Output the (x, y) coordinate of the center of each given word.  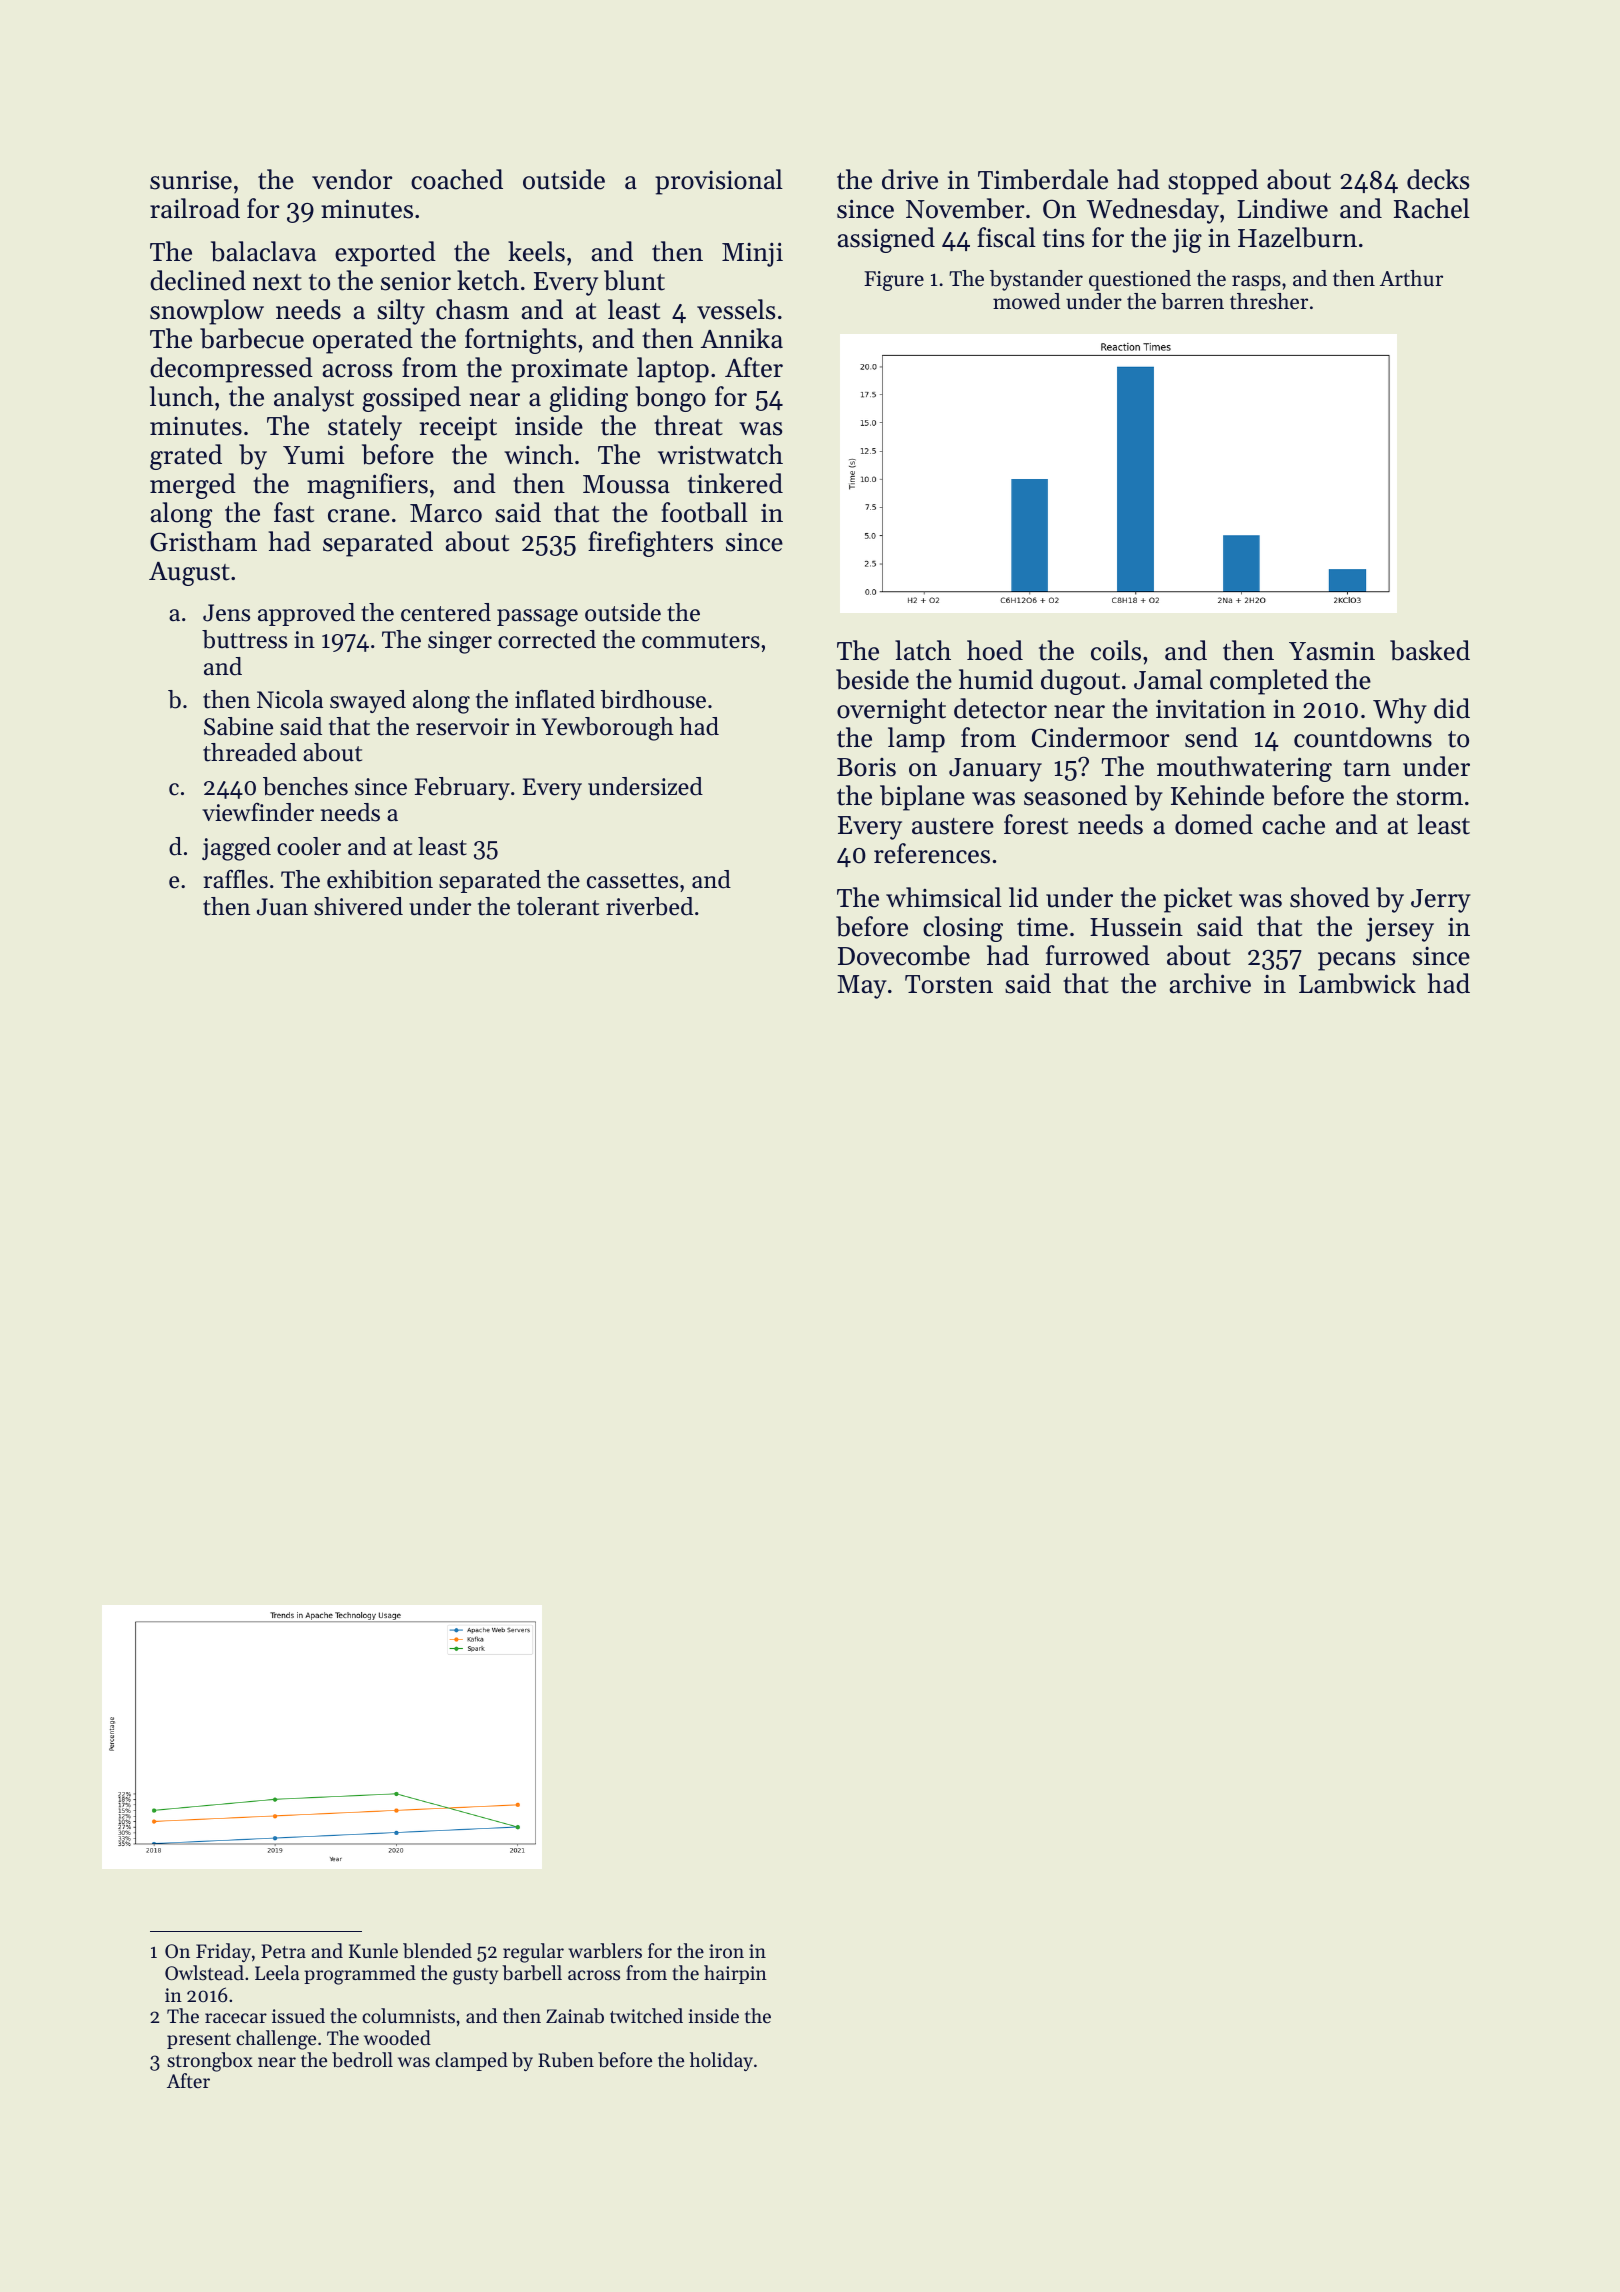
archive (1210, 983)
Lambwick (1357, 983)
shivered (358, 906)
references (932, 853)
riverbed (649, 906)
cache (1293, 824)
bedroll (362, 2059)
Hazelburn (1297, 237)
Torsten (949, 984)
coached (457, 179)
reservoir (462, 727)
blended (437, 1951)
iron (726, 1951)
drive (910, 179)
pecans (1356, 961)
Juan (282, 907)
